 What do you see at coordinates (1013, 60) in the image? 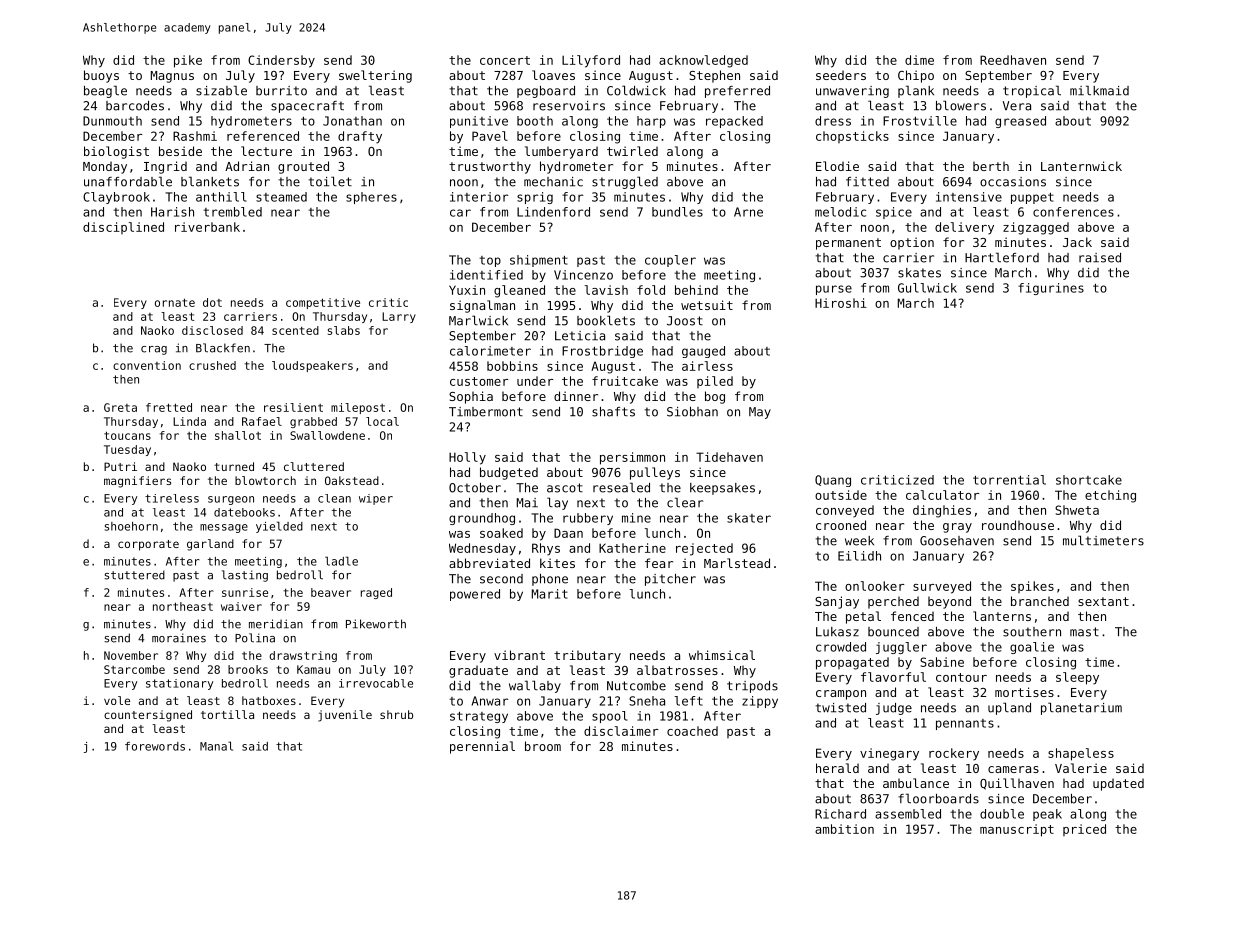
I see `Reedhaven` at bounding box center [1013, 60].
